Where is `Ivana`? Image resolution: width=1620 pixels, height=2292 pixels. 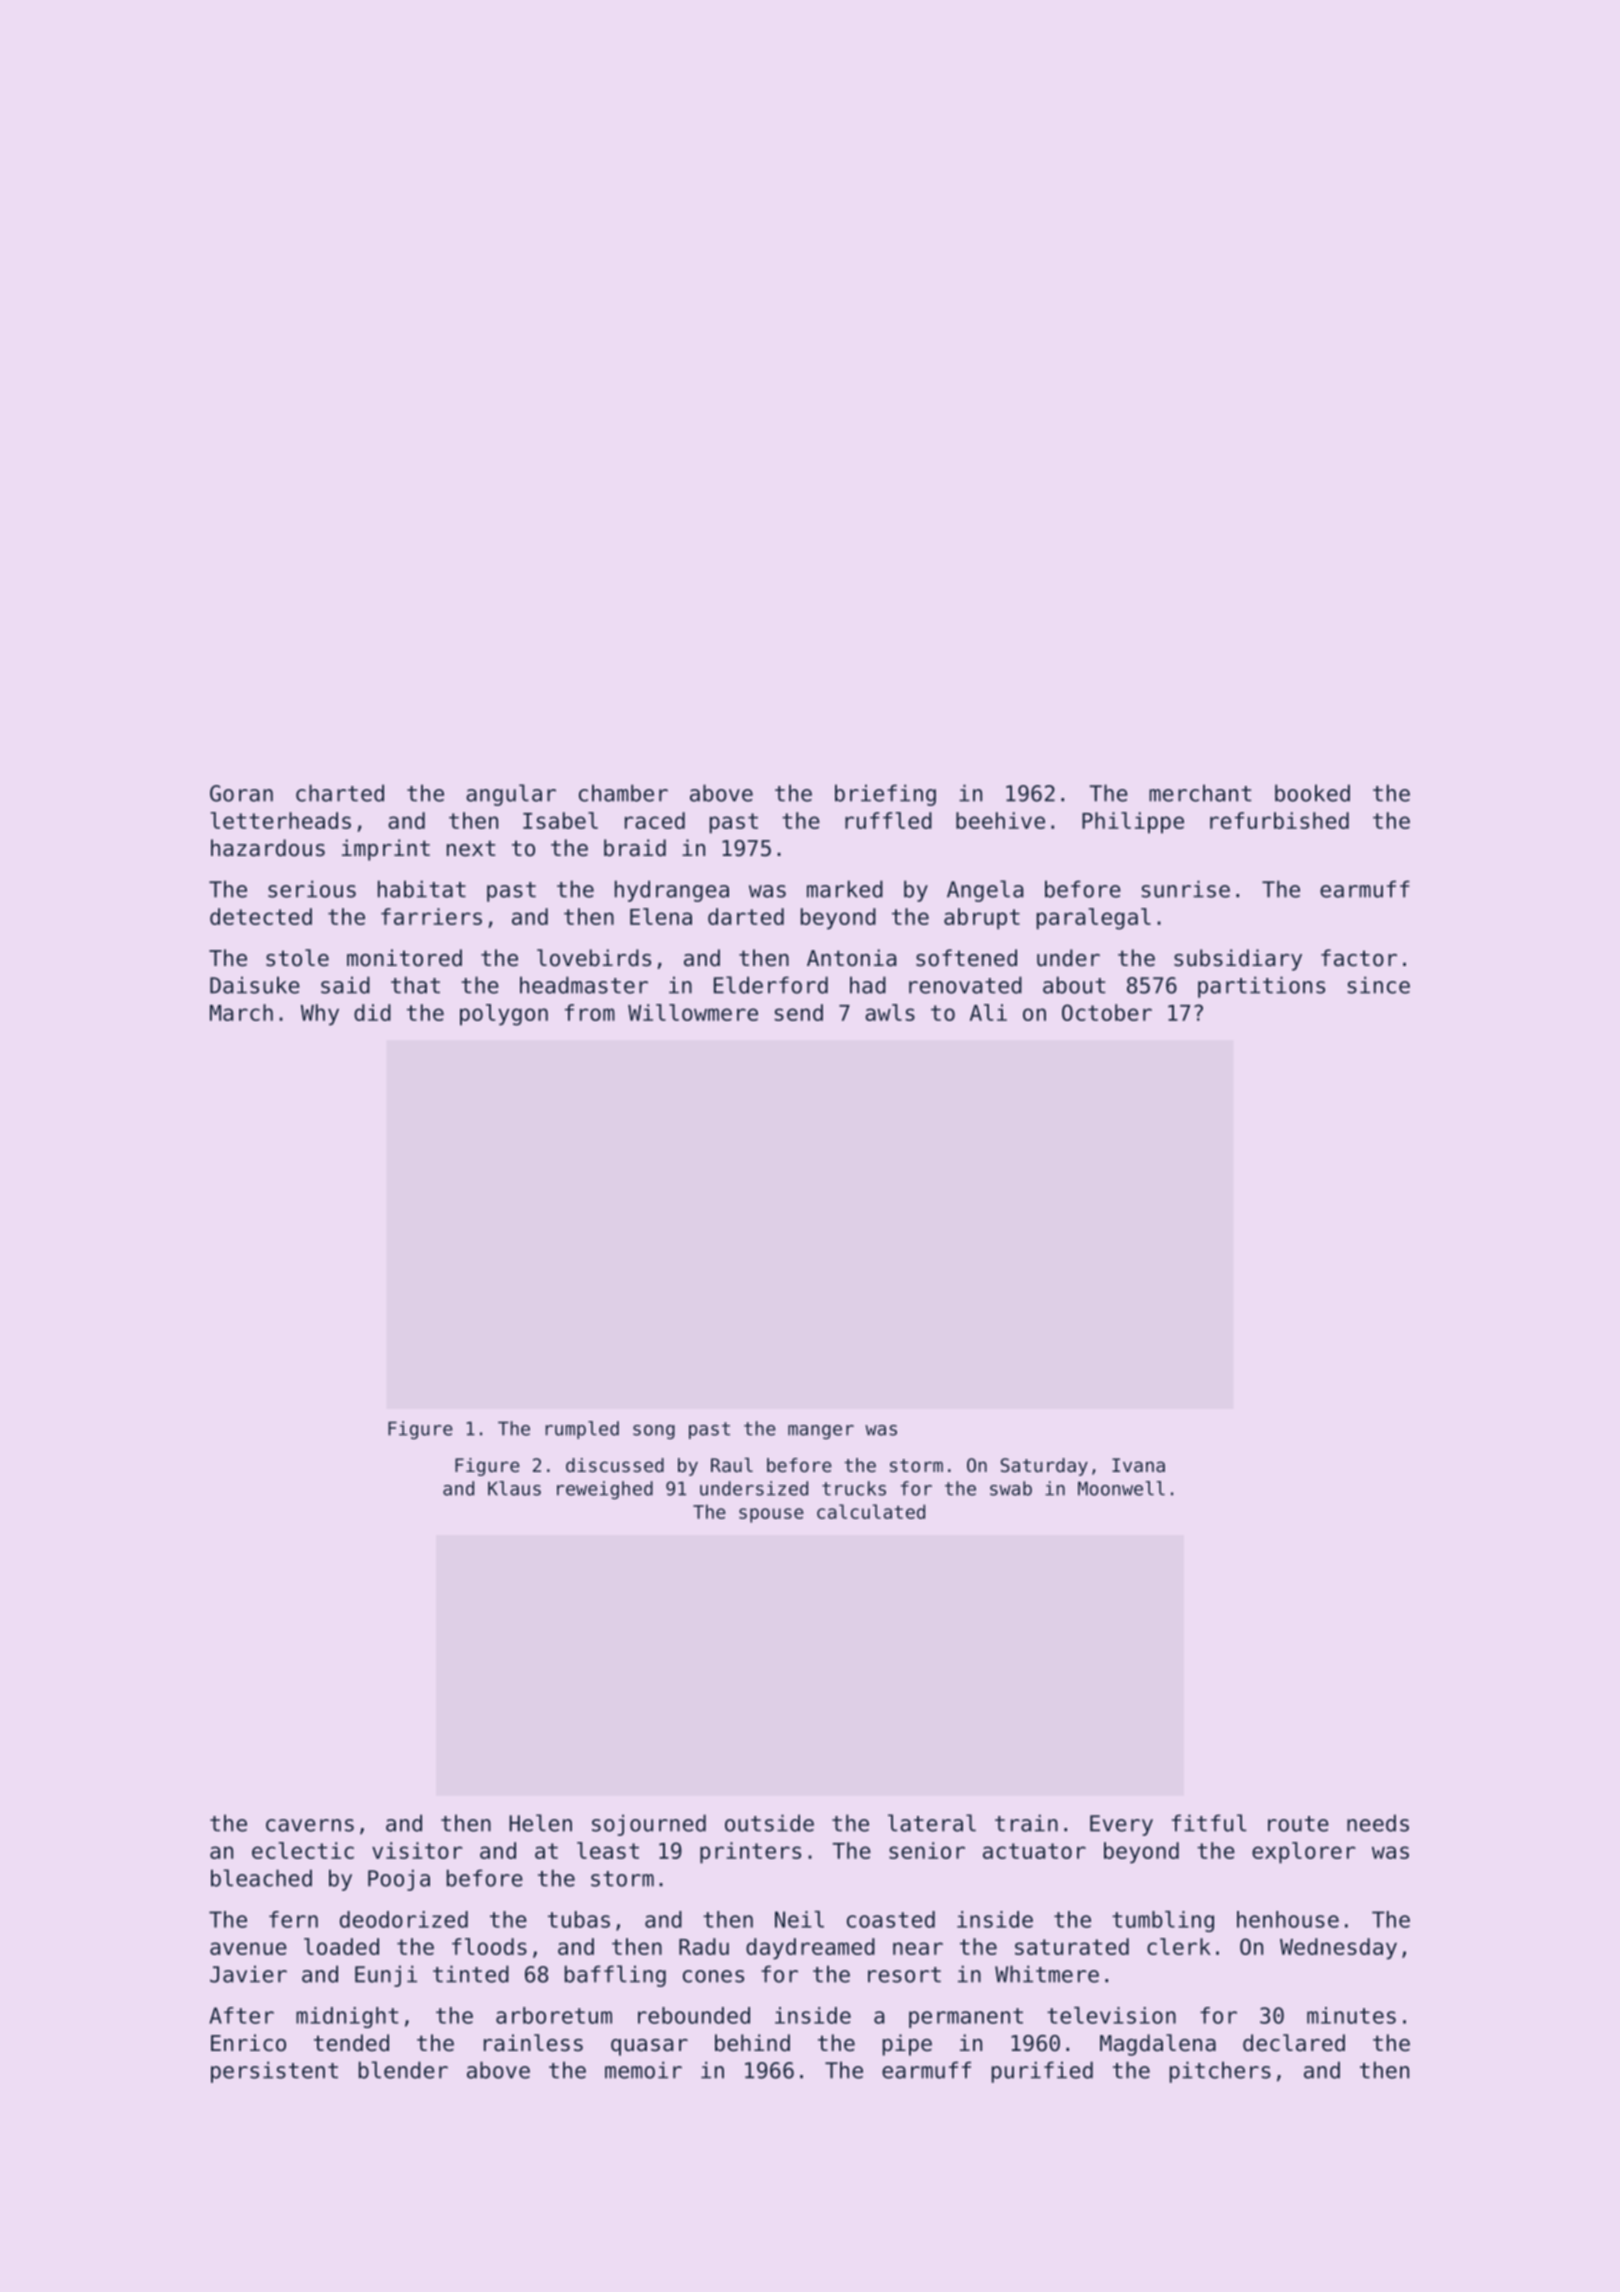 Ivana is located at coordinates (1138, 1465).
